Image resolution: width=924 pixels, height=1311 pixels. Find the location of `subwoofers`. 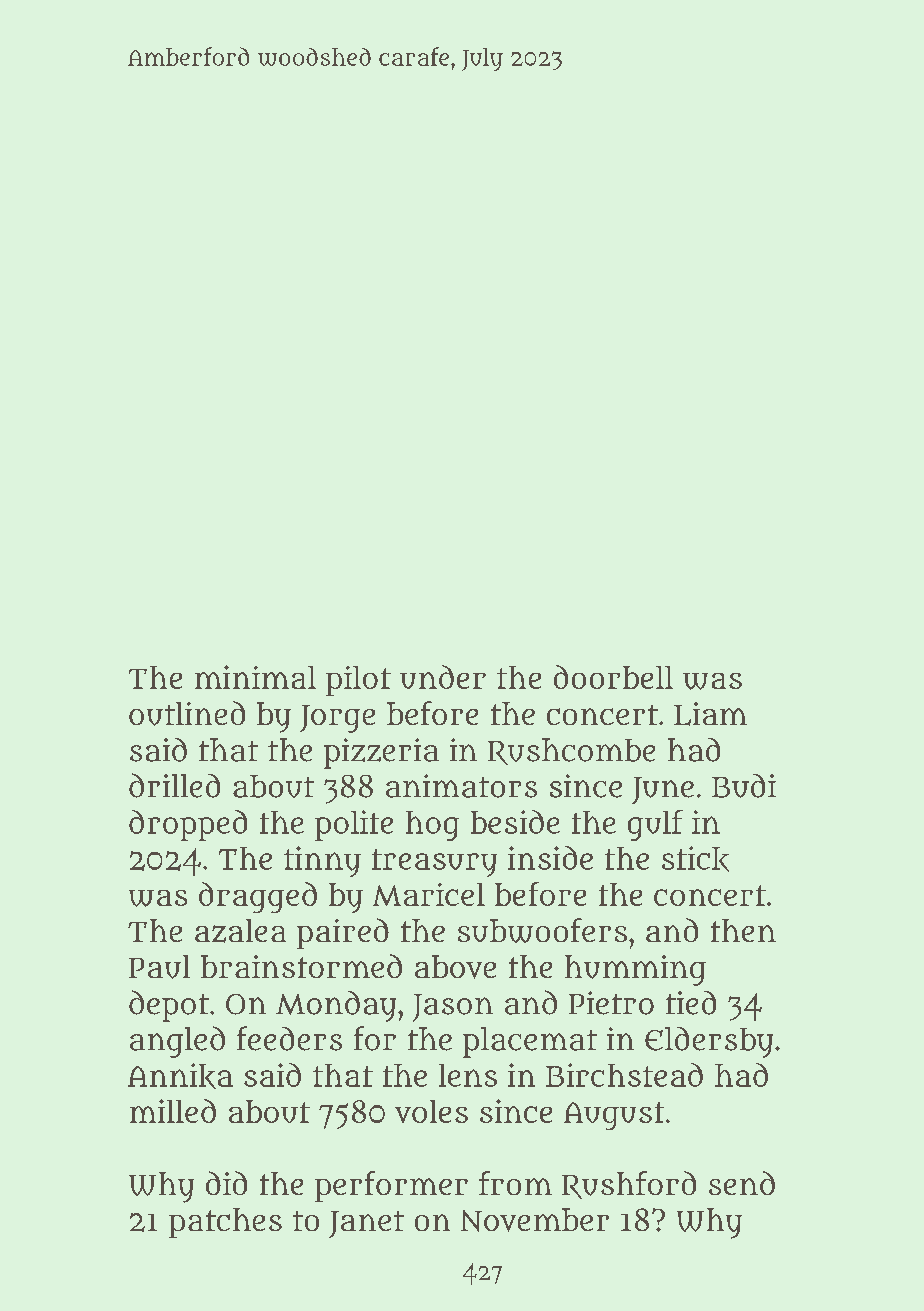

subwoofers is located at coordinates (542, 930).
